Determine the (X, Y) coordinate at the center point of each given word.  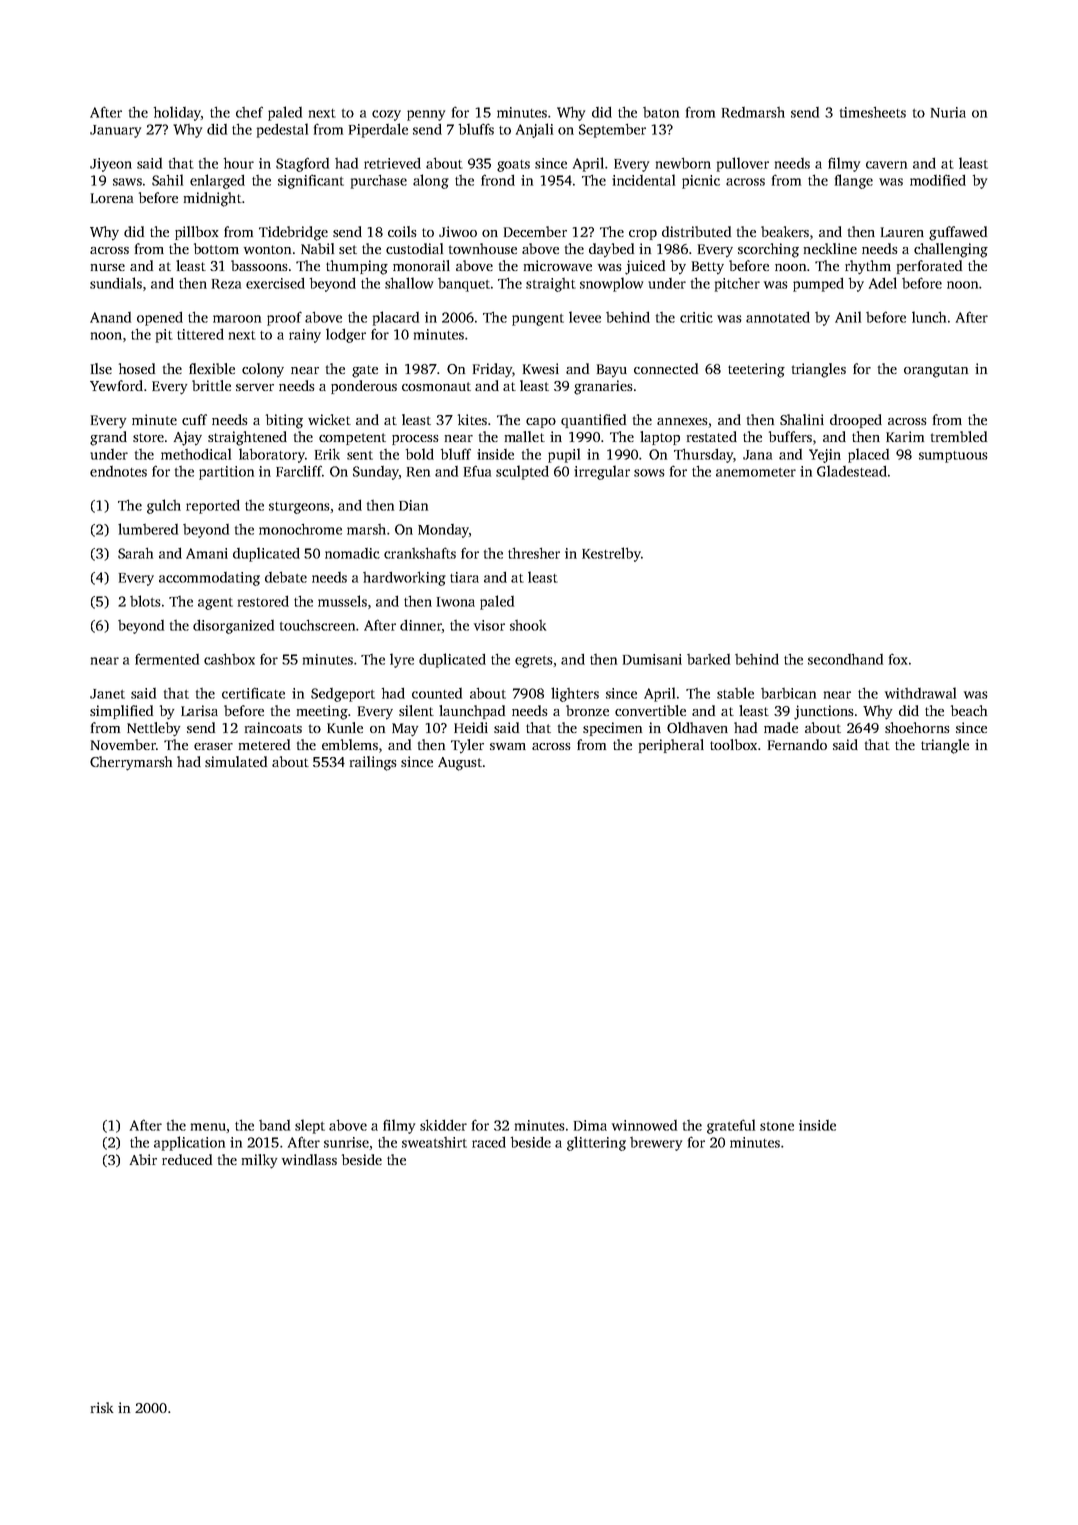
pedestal (282, 130)
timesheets (873, 112)
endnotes (118, 471)
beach (969, 710)
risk (102, 1407)
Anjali (534, 130)
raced (489, 1142)
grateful (731, 1126)
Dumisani (652, 659)
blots (145, 601)
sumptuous (953, 457)
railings (373, 763)
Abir (143, 1159)
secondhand (845, 659)
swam (508, 746)
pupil (564, 455)
